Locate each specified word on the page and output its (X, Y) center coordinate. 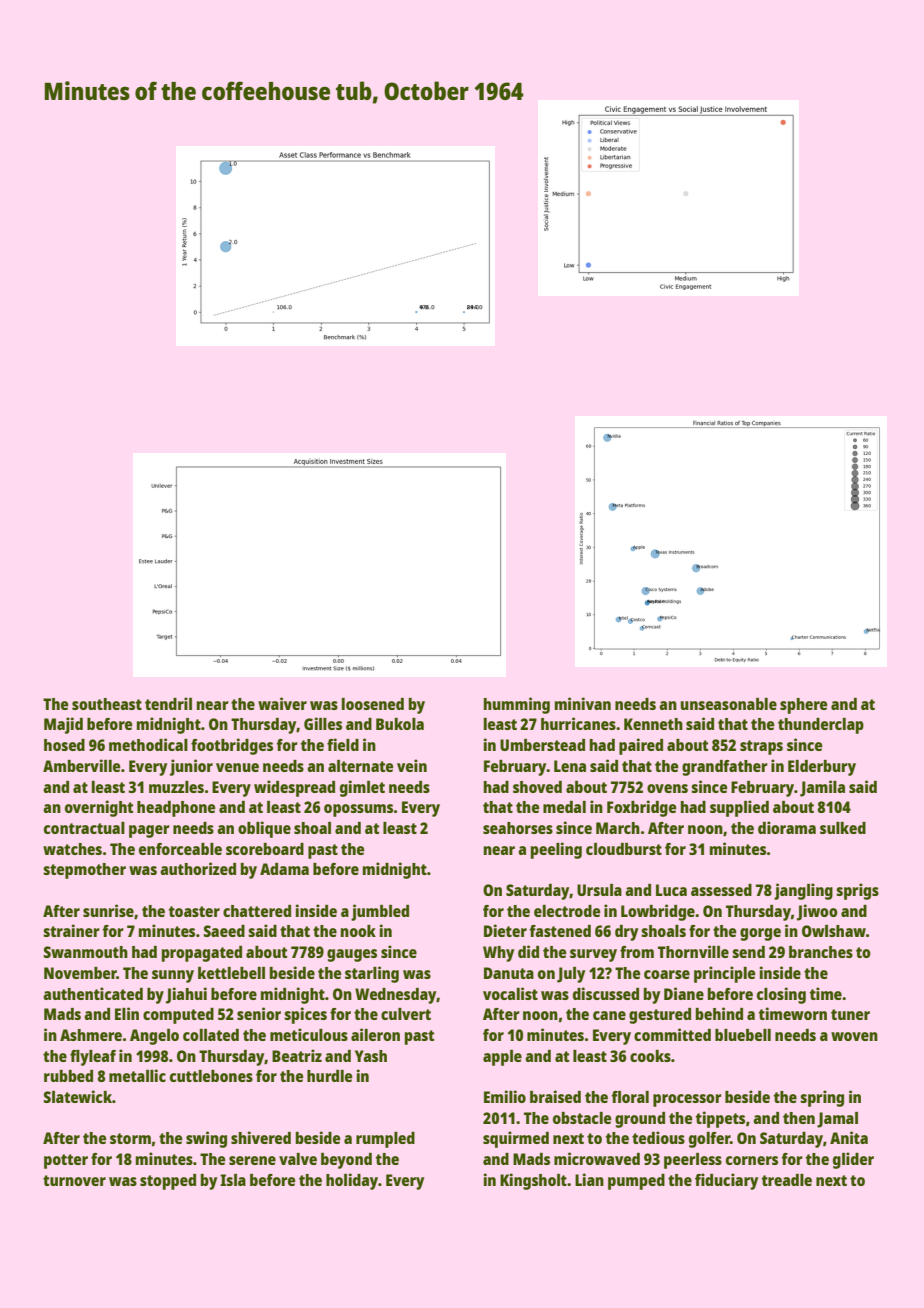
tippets (720, 1119)
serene (252, 1160)
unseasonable (729, 704)
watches (72, 849)
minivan (583, 703)
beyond (346, 1161)
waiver (282, 703)
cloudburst (624, 849)
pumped (636, 1182)
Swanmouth (86, 952)
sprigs (857, 891)
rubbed (68, 1076)
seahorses (518, 828)
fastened (560, 931)
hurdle (330, 1076)
